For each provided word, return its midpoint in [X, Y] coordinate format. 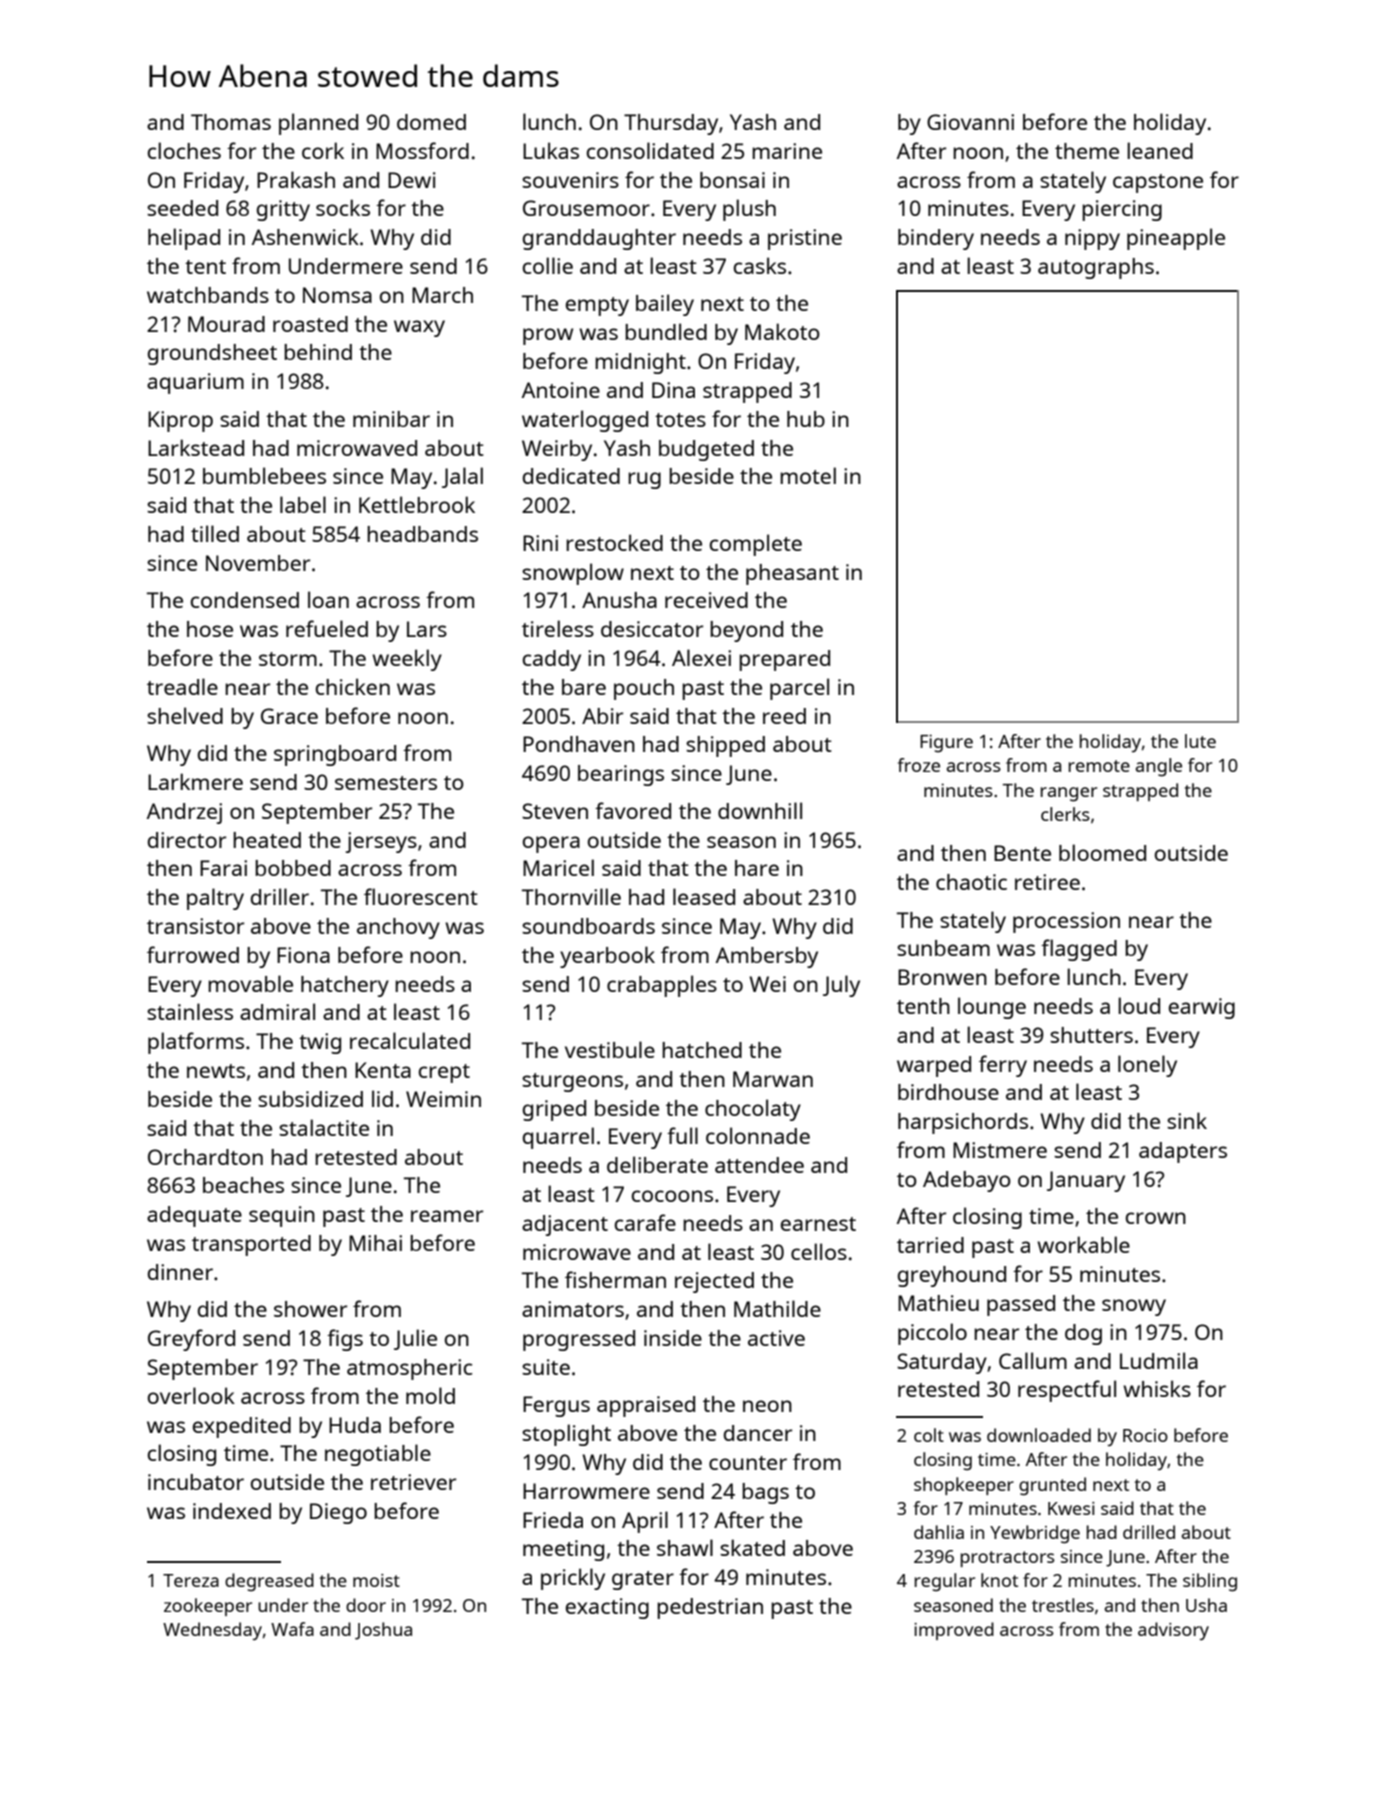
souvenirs [570, 180]
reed [784, 716]
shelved [185, 715]
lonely [1147, 1066]
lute [1200, 741]
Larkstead [196, 447]
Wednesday [212, 1631]
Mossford [422, 150]
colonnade [758, 1135]
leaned [1160, 150]
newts [216, 1071]
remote [1099, 766]
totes [680, 420]
